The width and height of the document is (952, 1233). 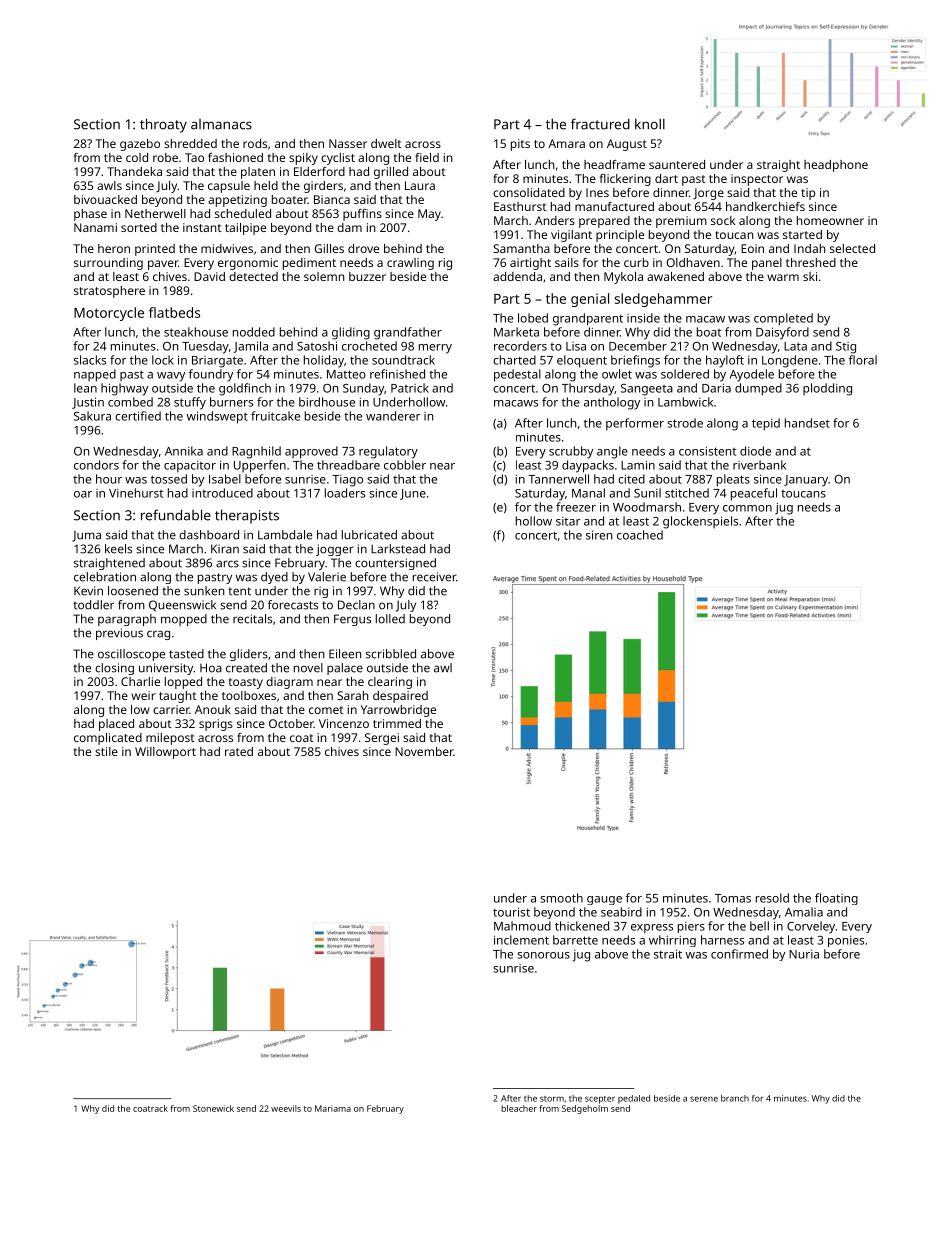 I want to click on stile, so click(x=106, y=751).
